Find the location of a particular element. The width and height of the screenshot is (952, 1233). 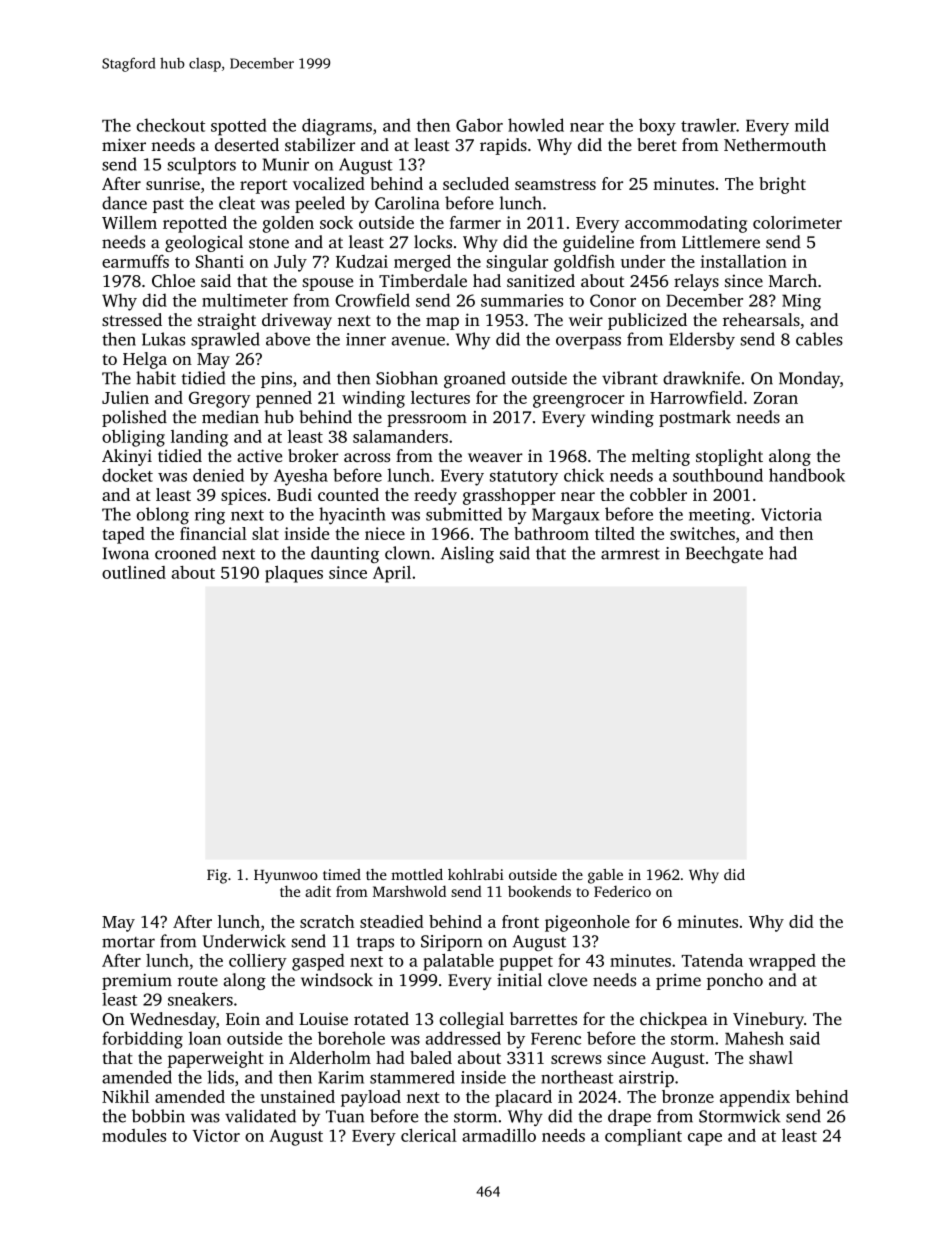

merged is located at coordinates (422, 263).
